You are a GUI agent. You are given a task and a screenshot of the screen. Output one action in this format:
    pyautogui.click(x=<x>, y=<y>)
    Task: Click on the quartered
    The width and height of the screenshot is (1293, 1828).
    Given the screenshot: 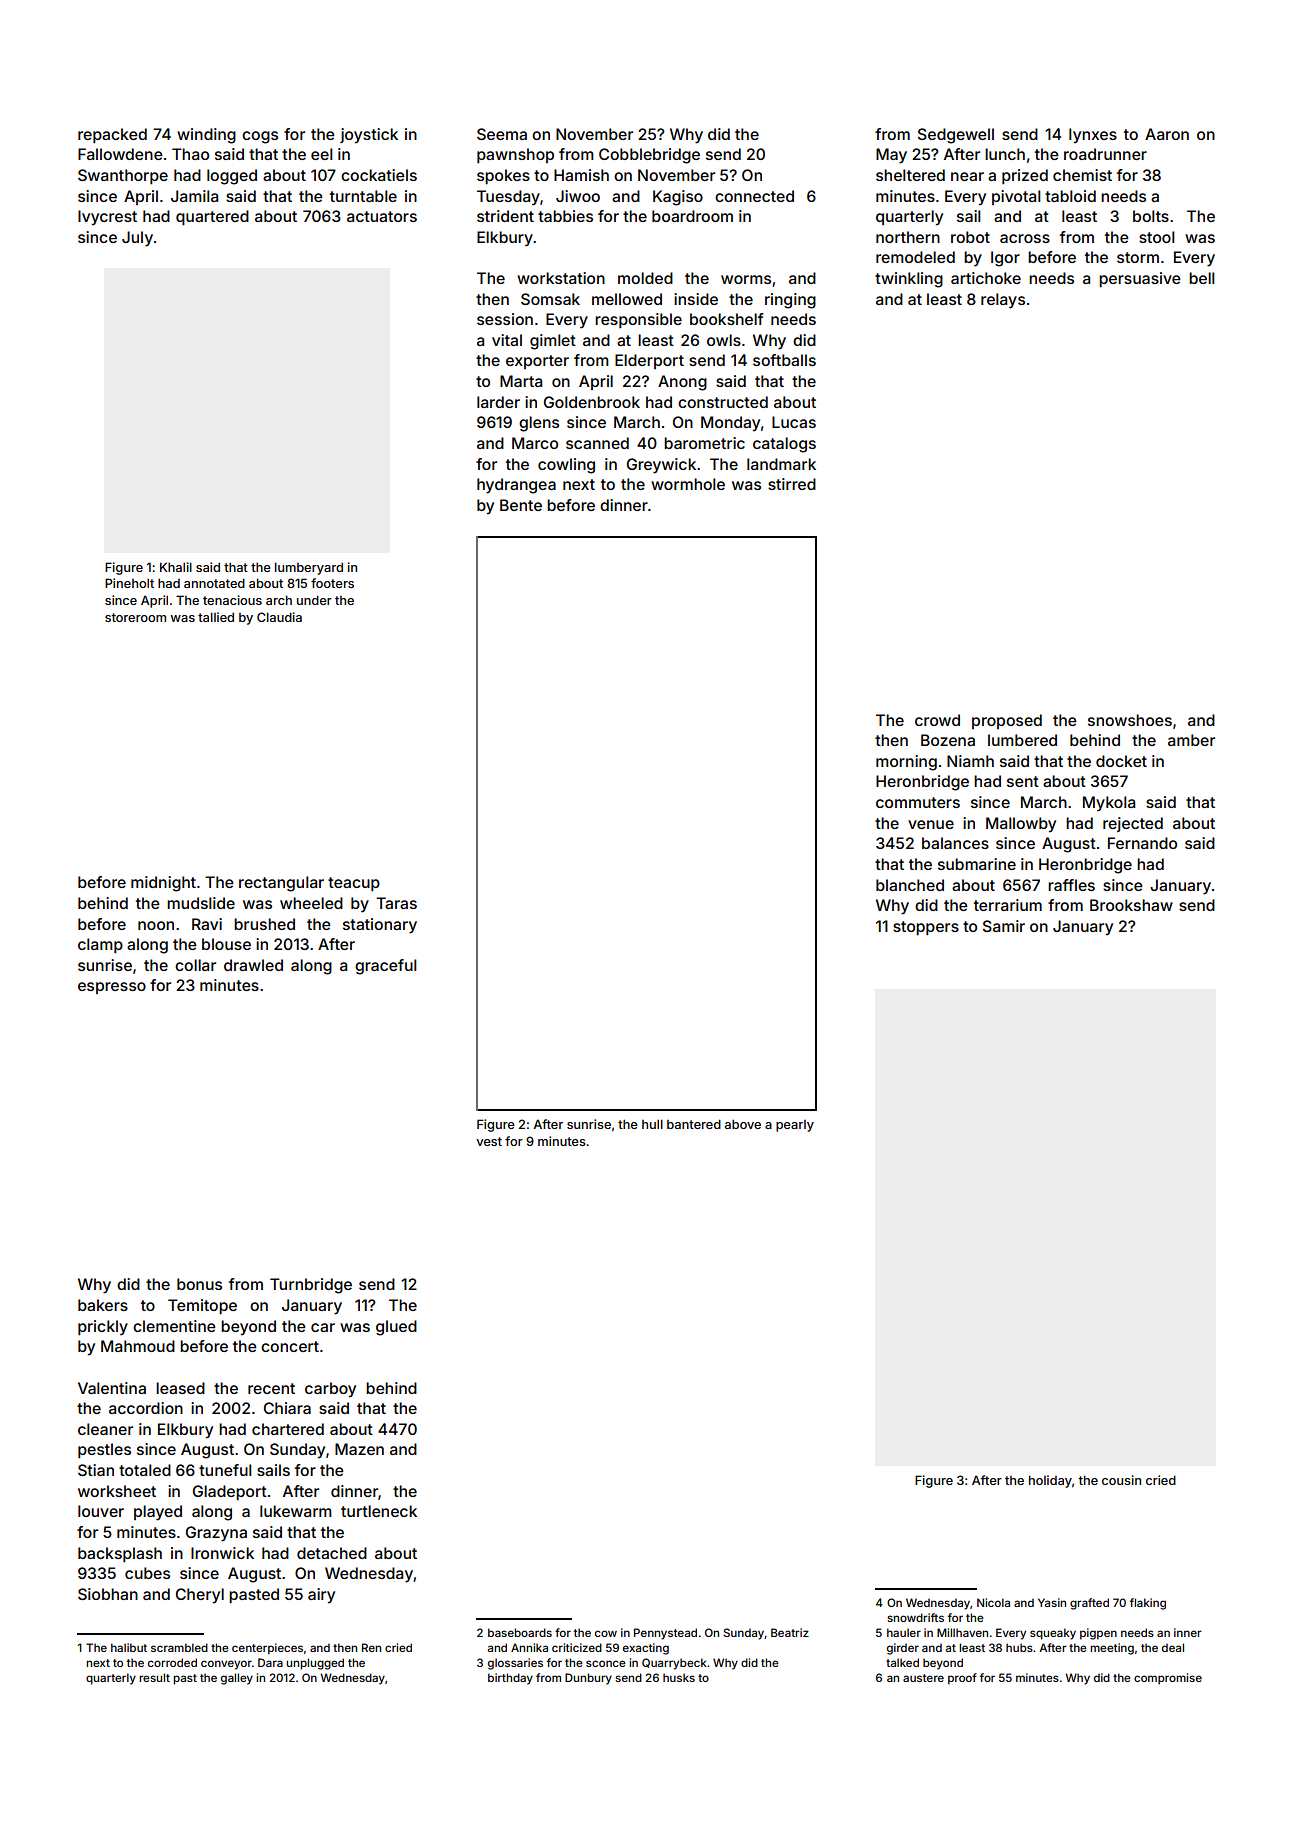 What is the action you would take?
    pyautogui.click(x=212, y=217)
